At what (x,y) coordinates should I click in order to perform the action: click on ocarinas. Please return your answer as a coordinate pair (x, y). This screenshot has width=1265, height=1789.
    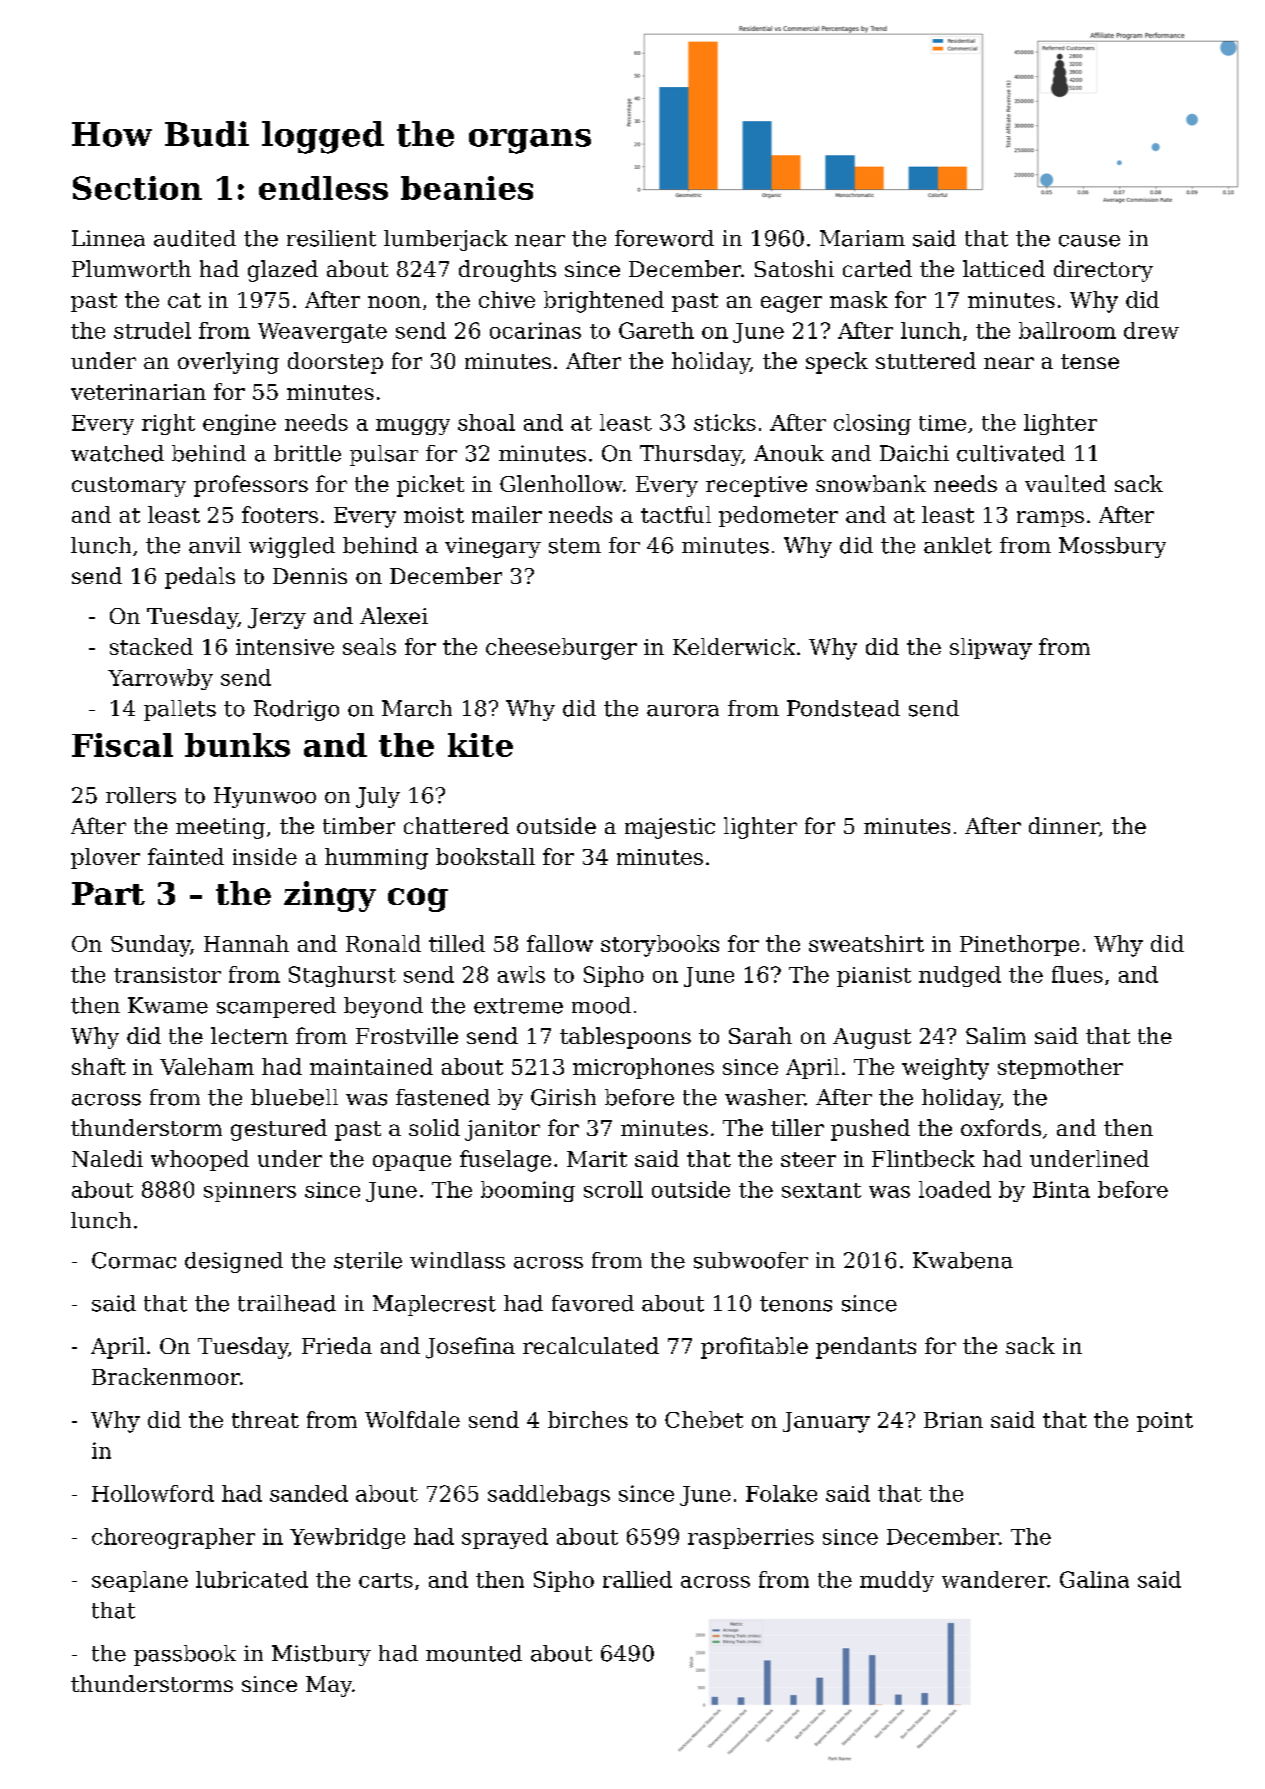
    Looking at the image, I should click on (535, 330).
